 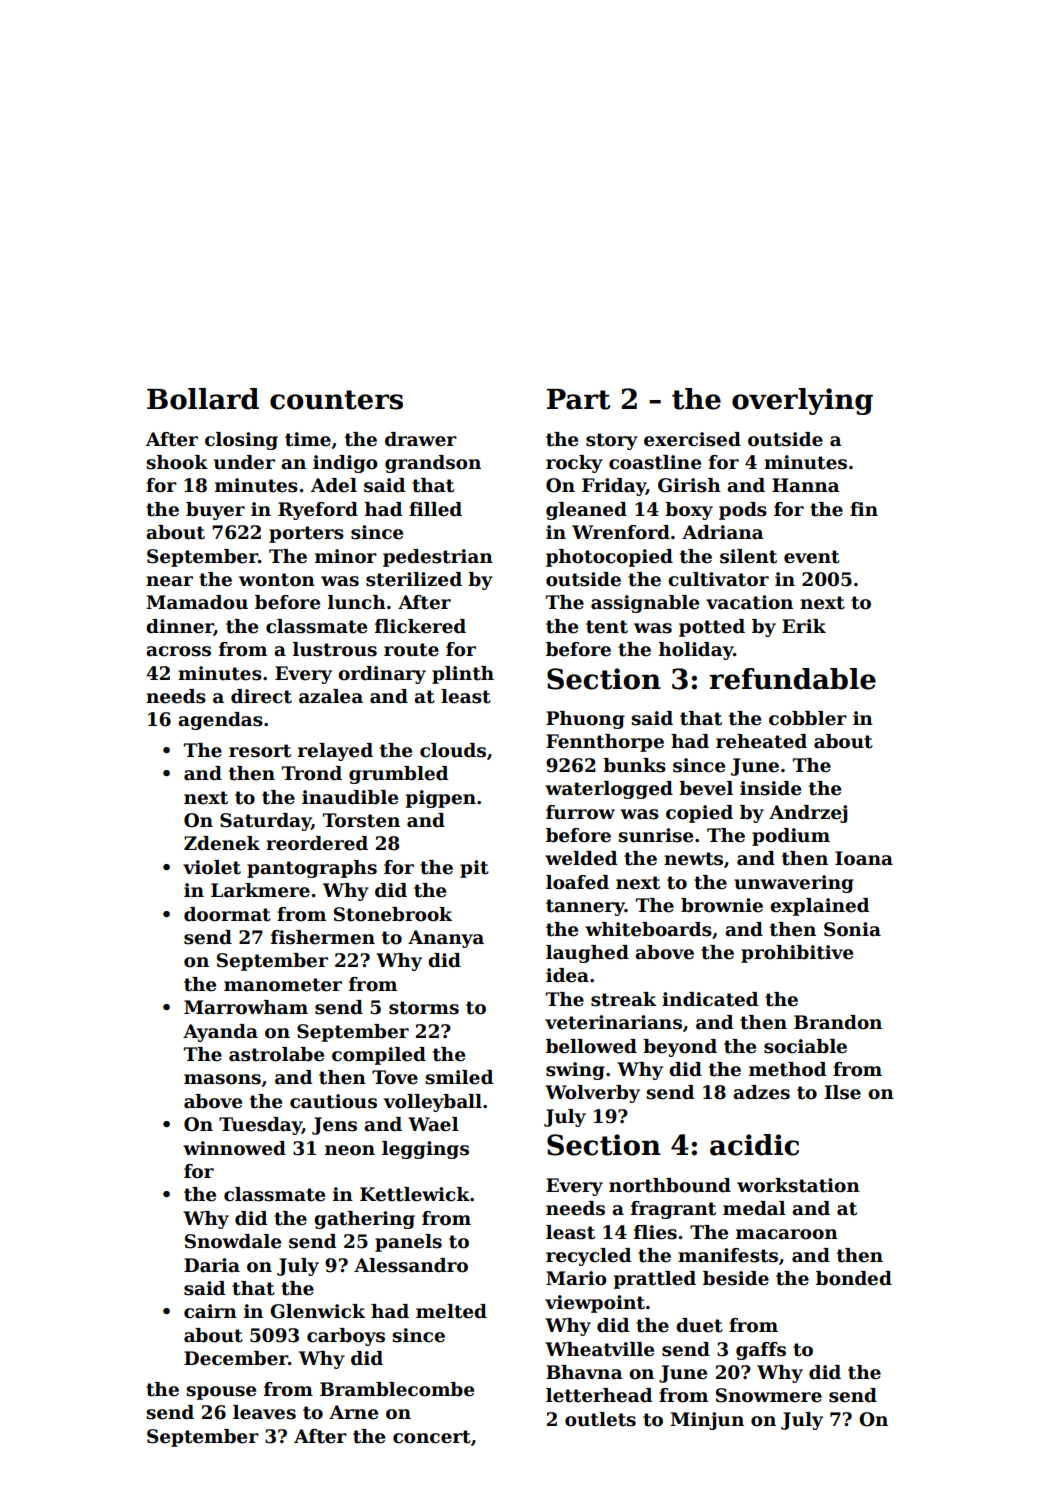 I want to click on reheated, so click(x=761, y=741).
